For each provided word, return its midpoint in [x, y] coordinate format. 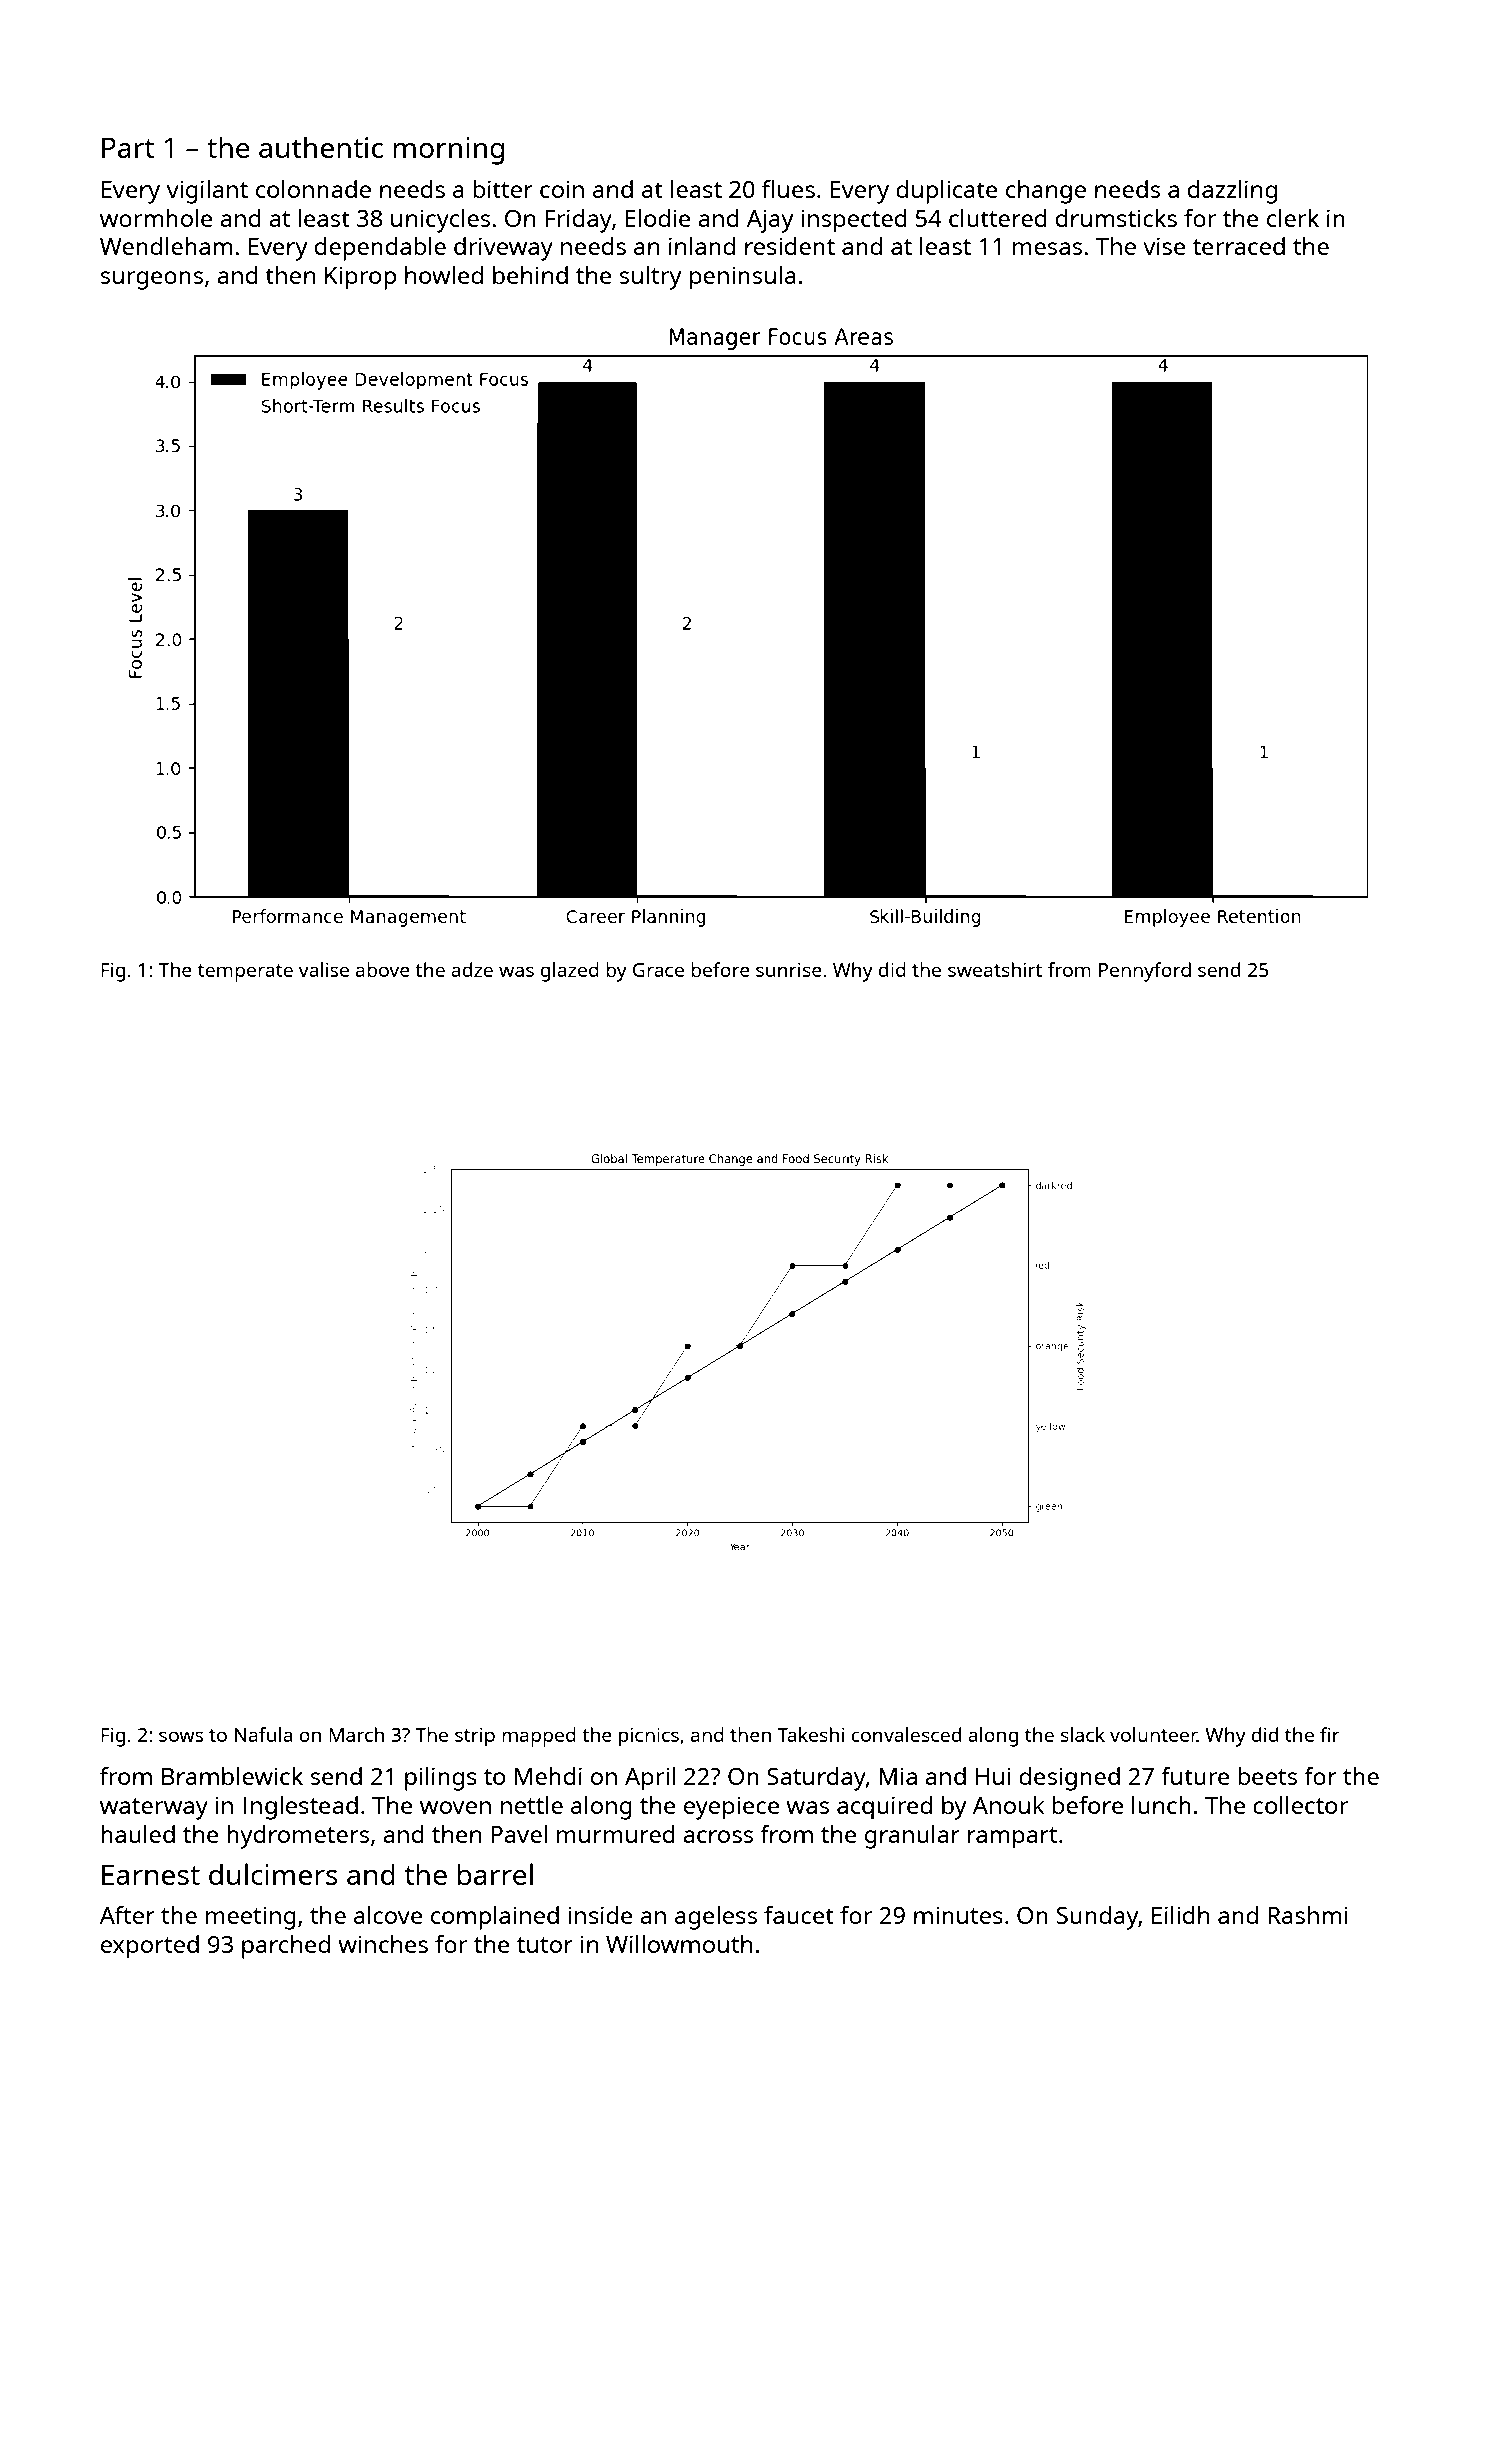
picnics [649, 1737]
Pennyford [1145, 972]
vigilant [207, 192]
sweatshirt [995, 969]
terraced [1239, 246]
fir [1330, 1734]
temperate [245, 973]
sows [181, 1736]
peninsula [743, 278]
